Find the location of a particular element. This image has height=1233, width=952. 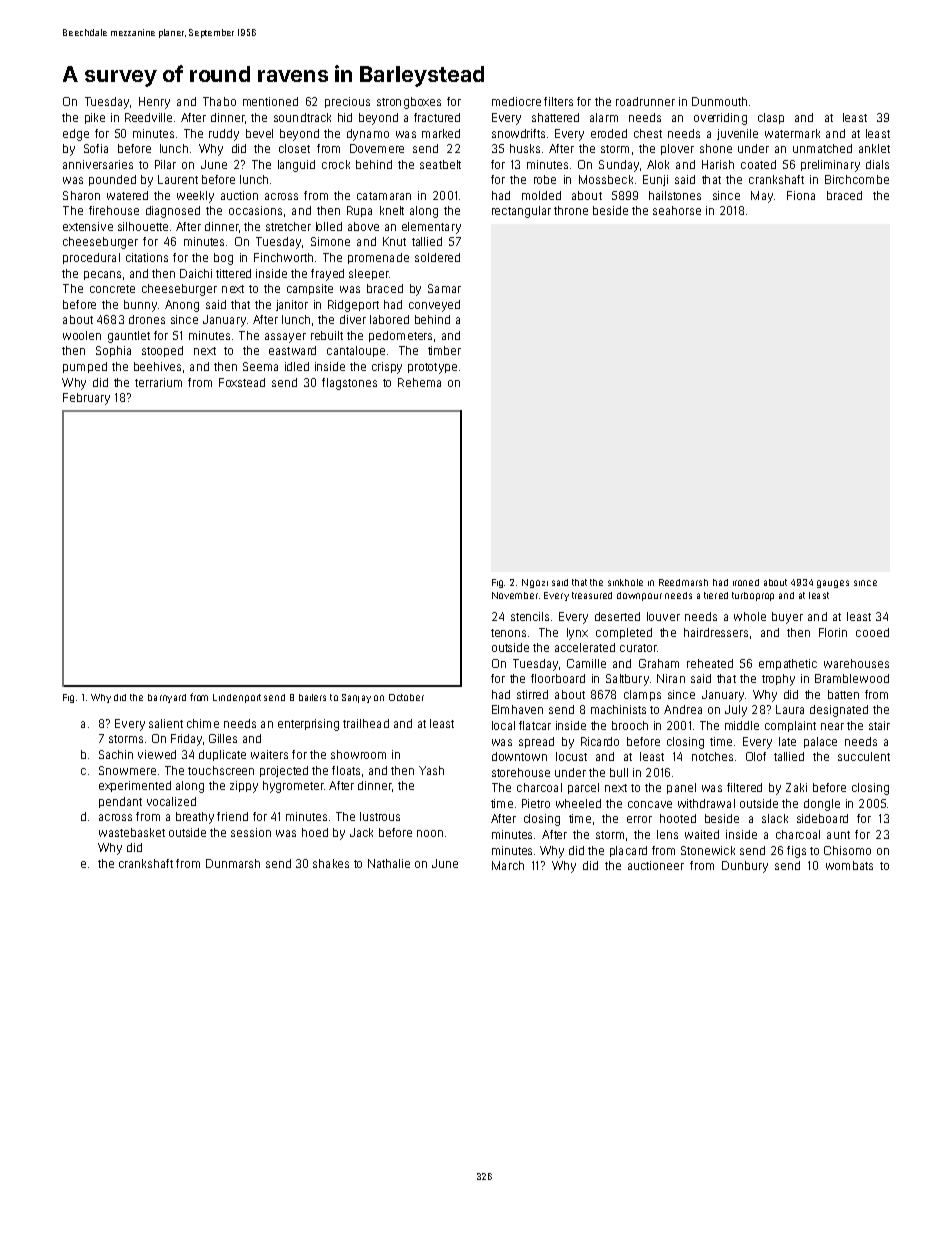

Dunmouth is located at coordinates (719, 101).
